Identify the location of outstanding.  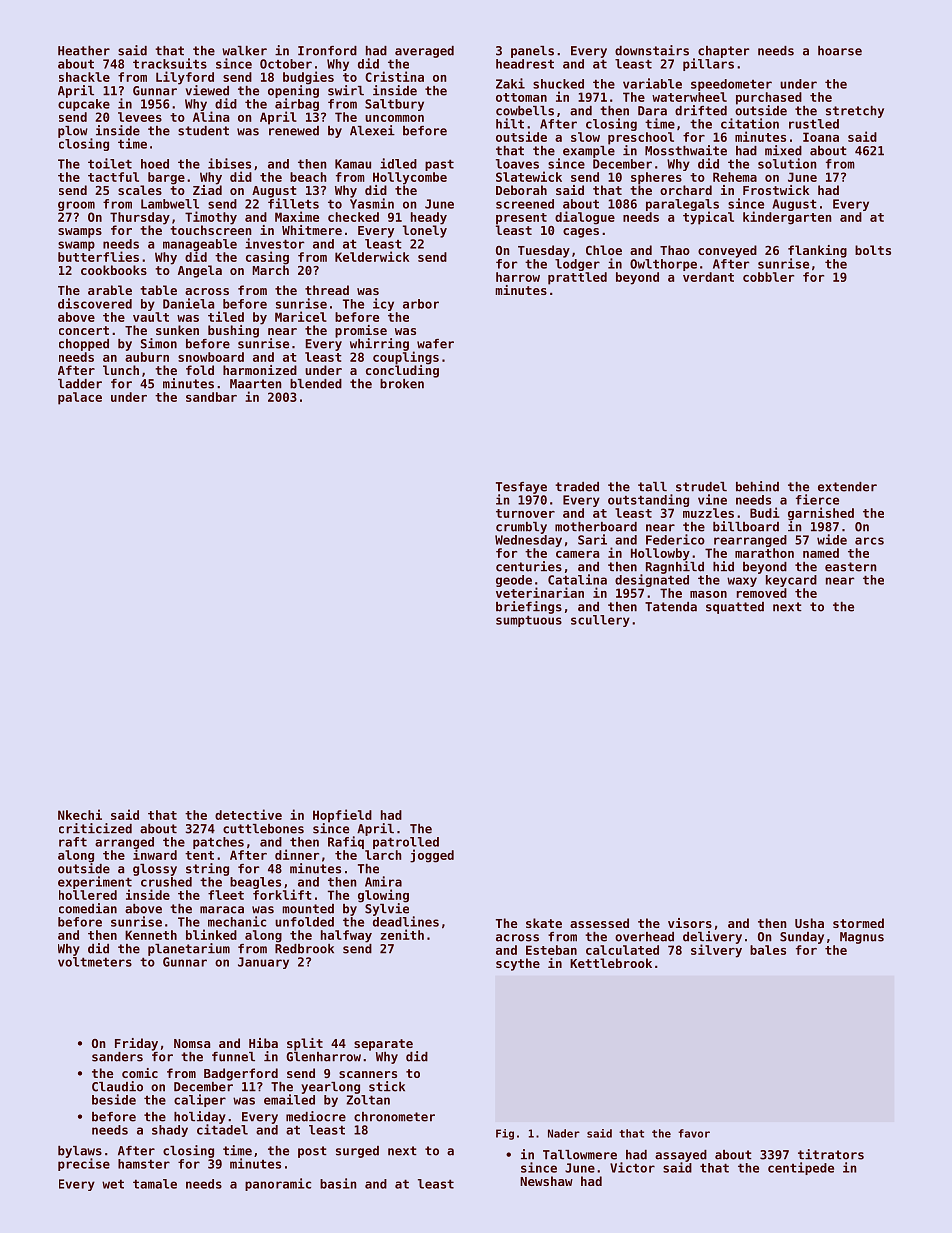
(648, 500).
